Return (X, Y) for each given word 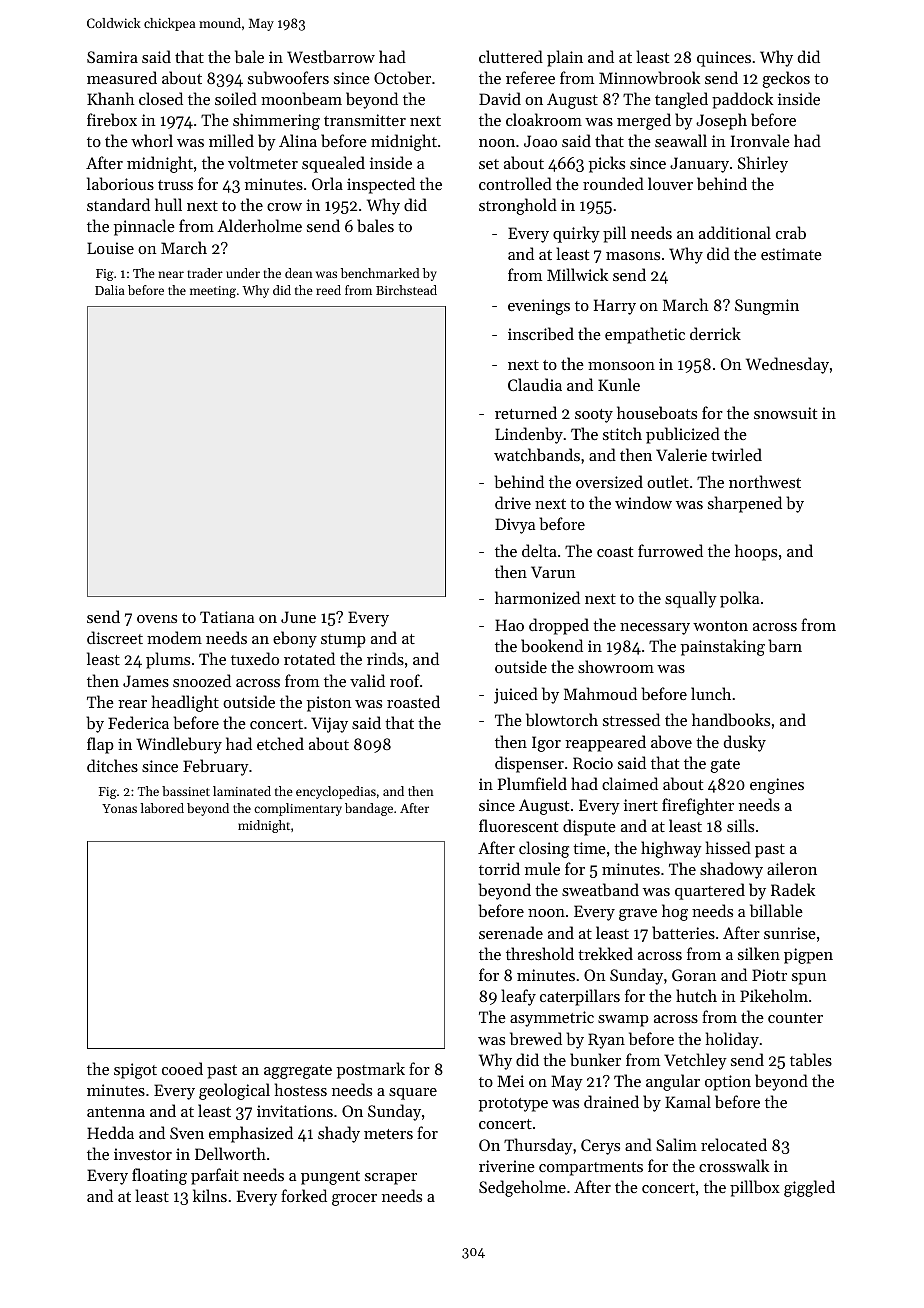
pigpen (808, 956)
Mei (510, 1081)
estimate (791, 254)
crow (284, 207)
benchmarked (380, 273)
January (699, 165)
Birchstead (406, 290)
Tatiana (227, 617)
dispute (589, 827)
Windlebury (179, 745)
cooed (182, 1068)
